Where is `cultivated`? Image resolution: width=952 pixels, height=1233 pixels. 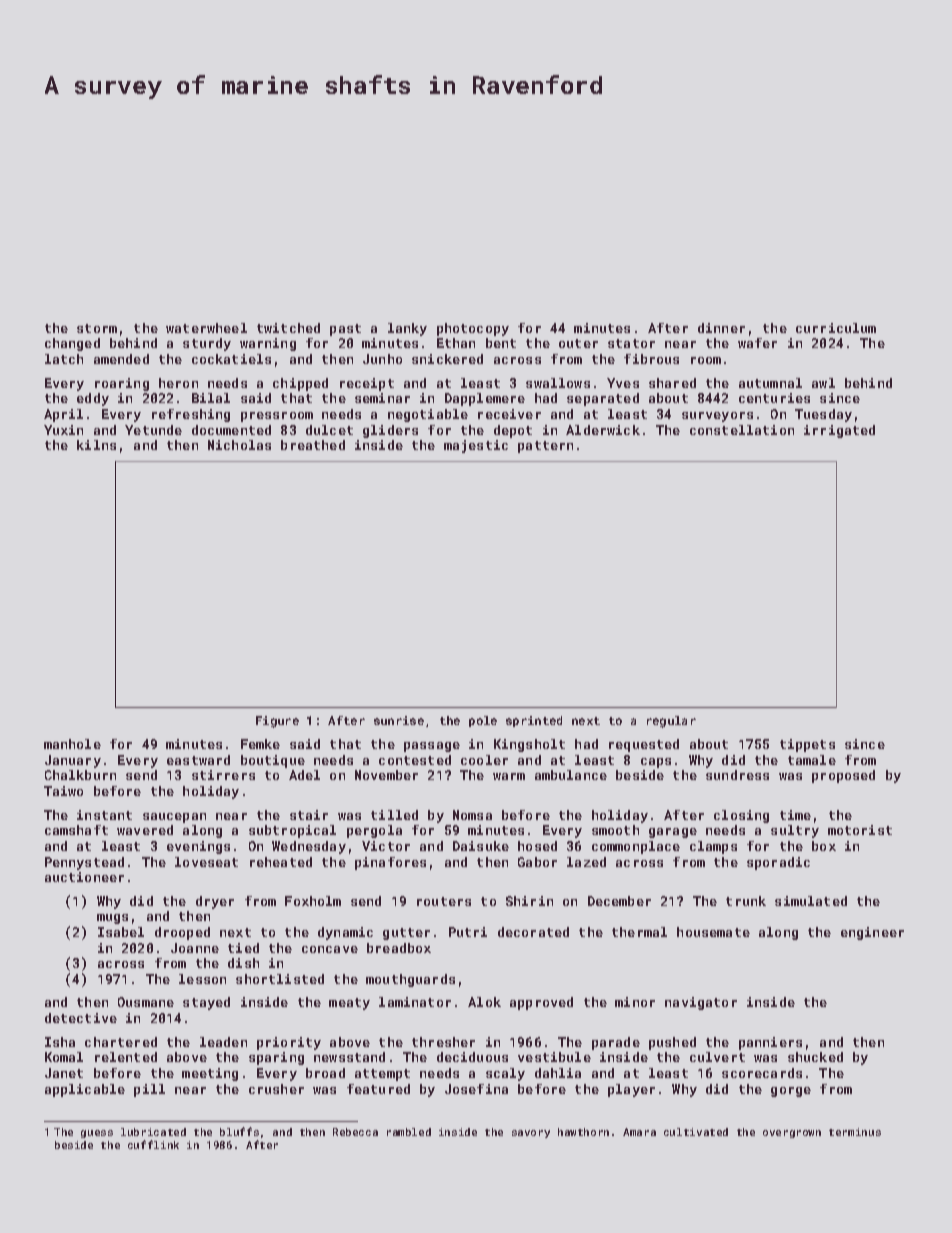
cultivated is located at coordinates (696, 1132).
